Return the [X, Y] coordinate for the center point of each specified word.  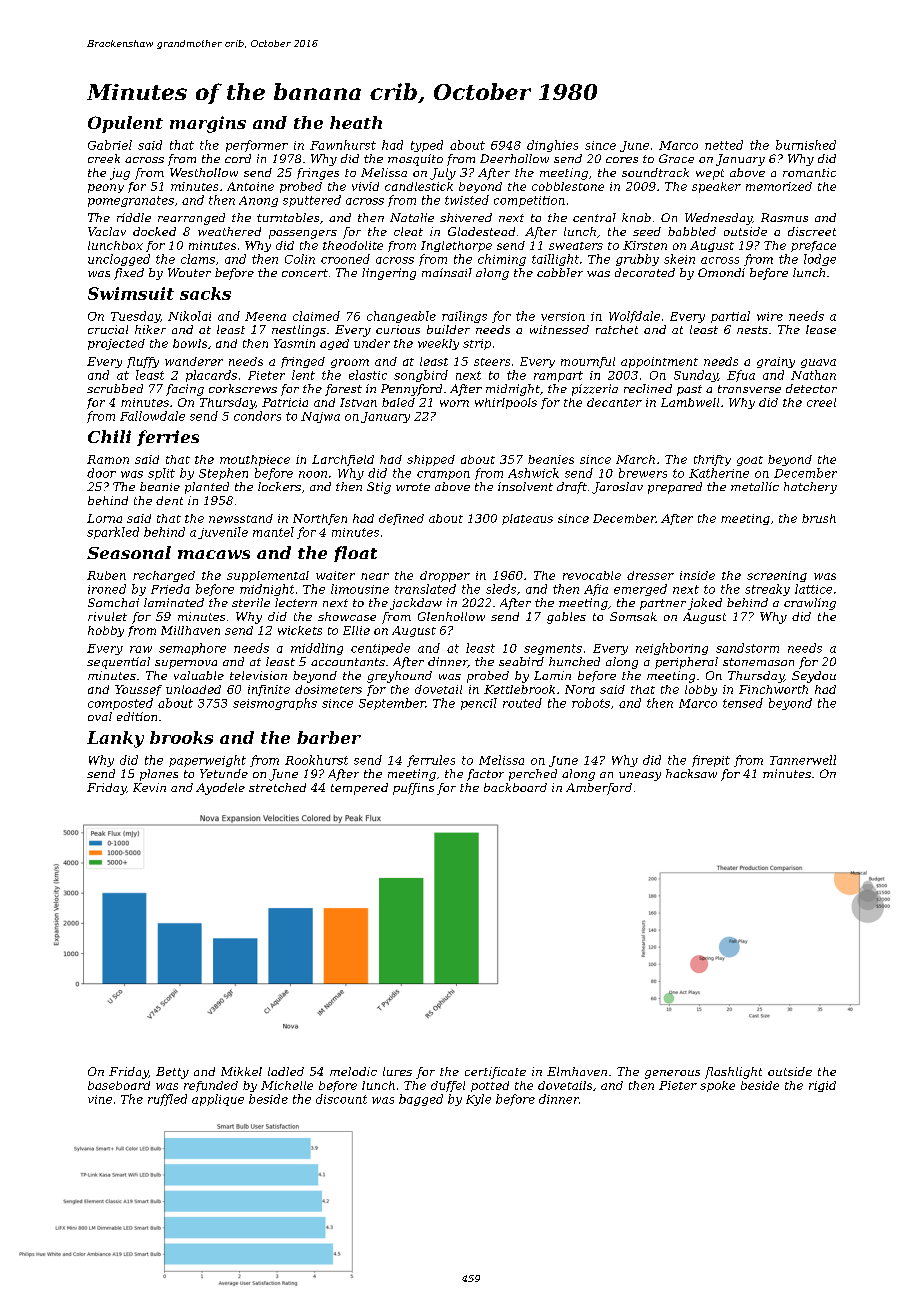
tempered [359, 789]
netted [724, 145]
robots [591, 703]
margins [208, 124]
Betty [172, 1073]
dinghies [552, 146]
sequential [118, 663]
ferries [168, 438]
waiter [335, 575]
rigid [822, 1086]
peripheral [686, 663]
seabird [521, 661]
